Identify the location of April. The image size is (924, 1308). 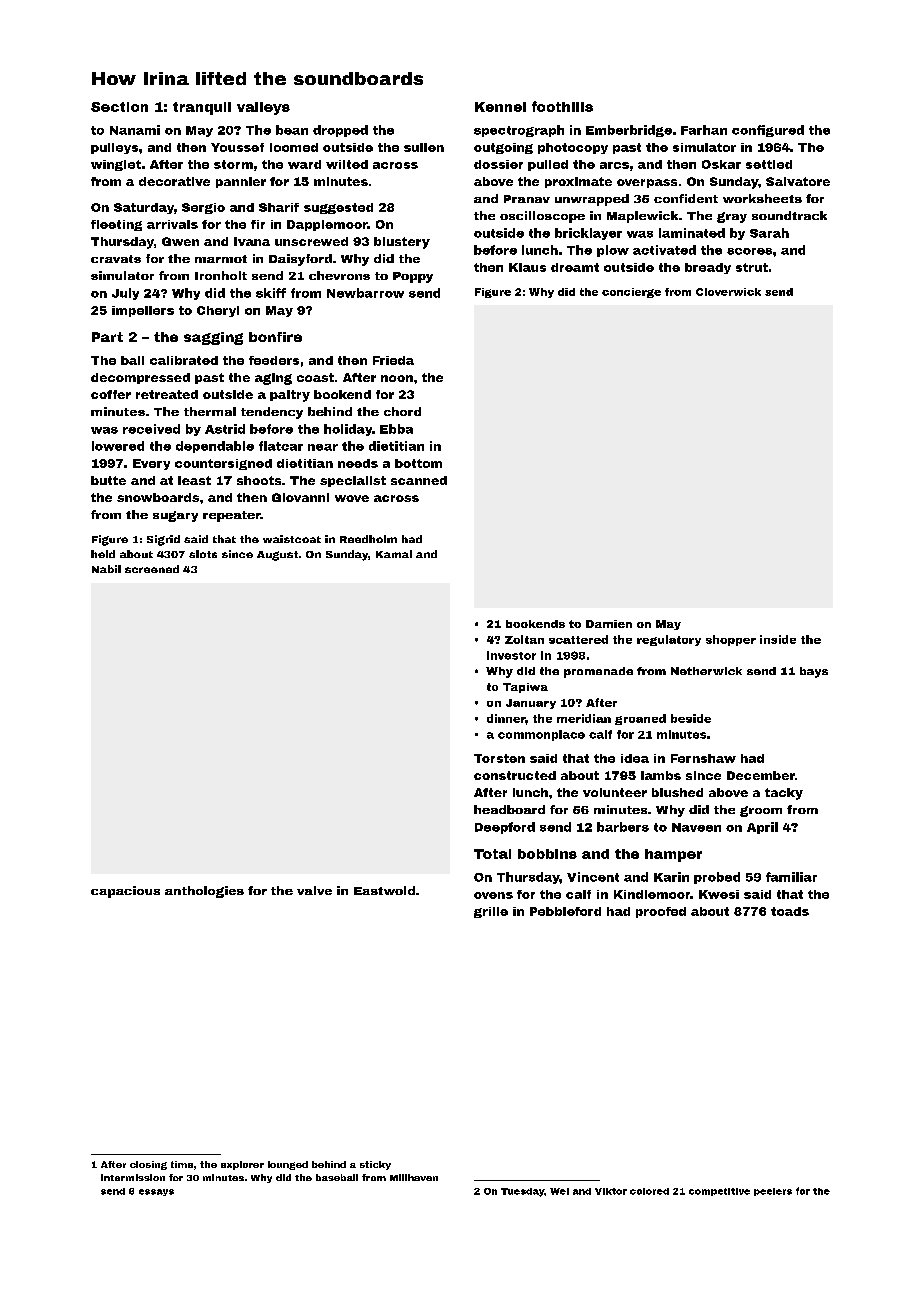
(762, 828).
